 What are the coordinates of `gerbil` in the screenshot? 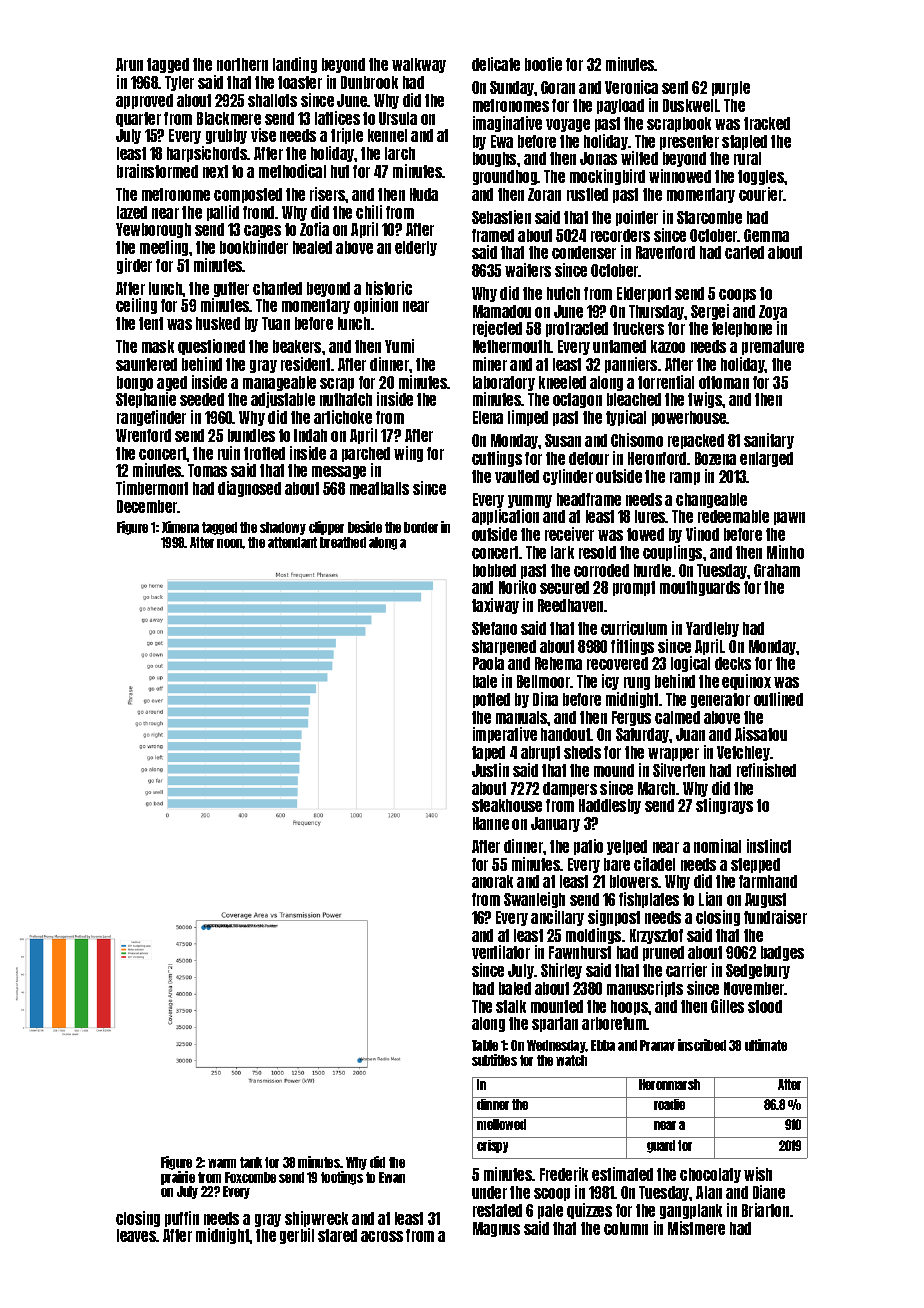 It's located at (297, 1236).
